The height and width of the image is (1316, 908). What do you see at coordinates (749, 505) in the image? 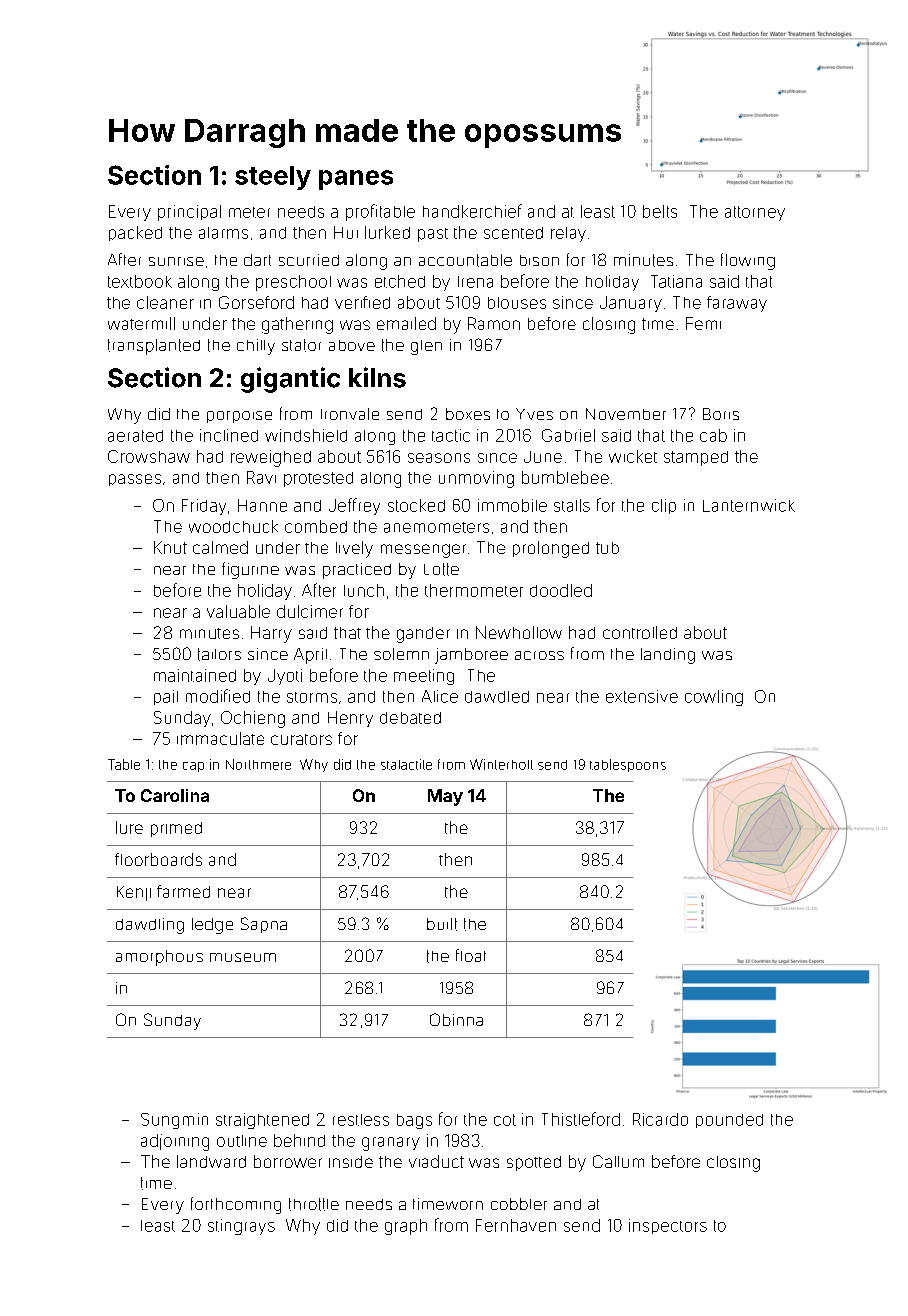
I see `Lanternwick` at bounding box center [749, 505].
